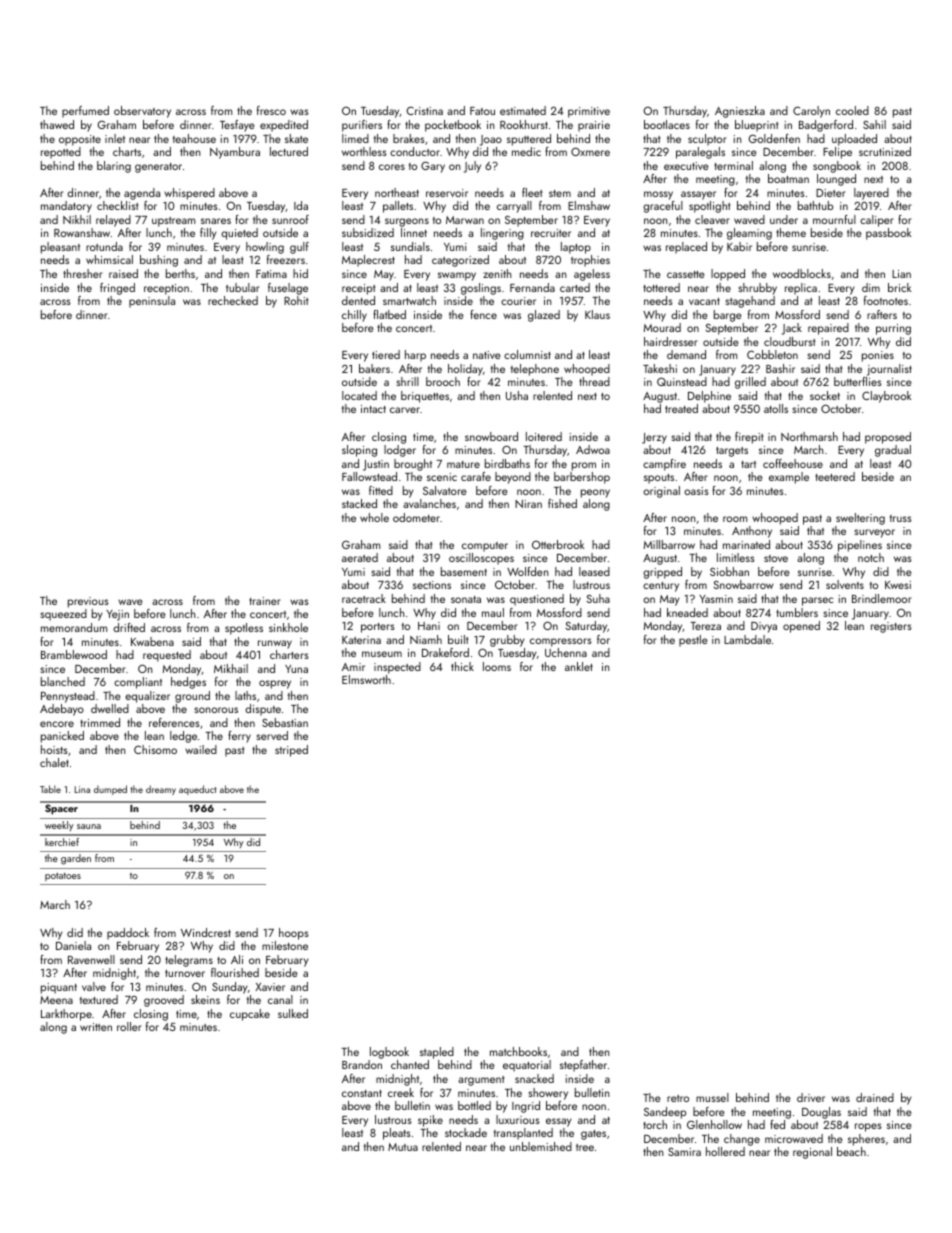 The width and height of the screenshot is (952, 1233). What do you see at coordinates (860, 519) in the screenshot?
I see `sweltering` at bounding box center [860, 519].
